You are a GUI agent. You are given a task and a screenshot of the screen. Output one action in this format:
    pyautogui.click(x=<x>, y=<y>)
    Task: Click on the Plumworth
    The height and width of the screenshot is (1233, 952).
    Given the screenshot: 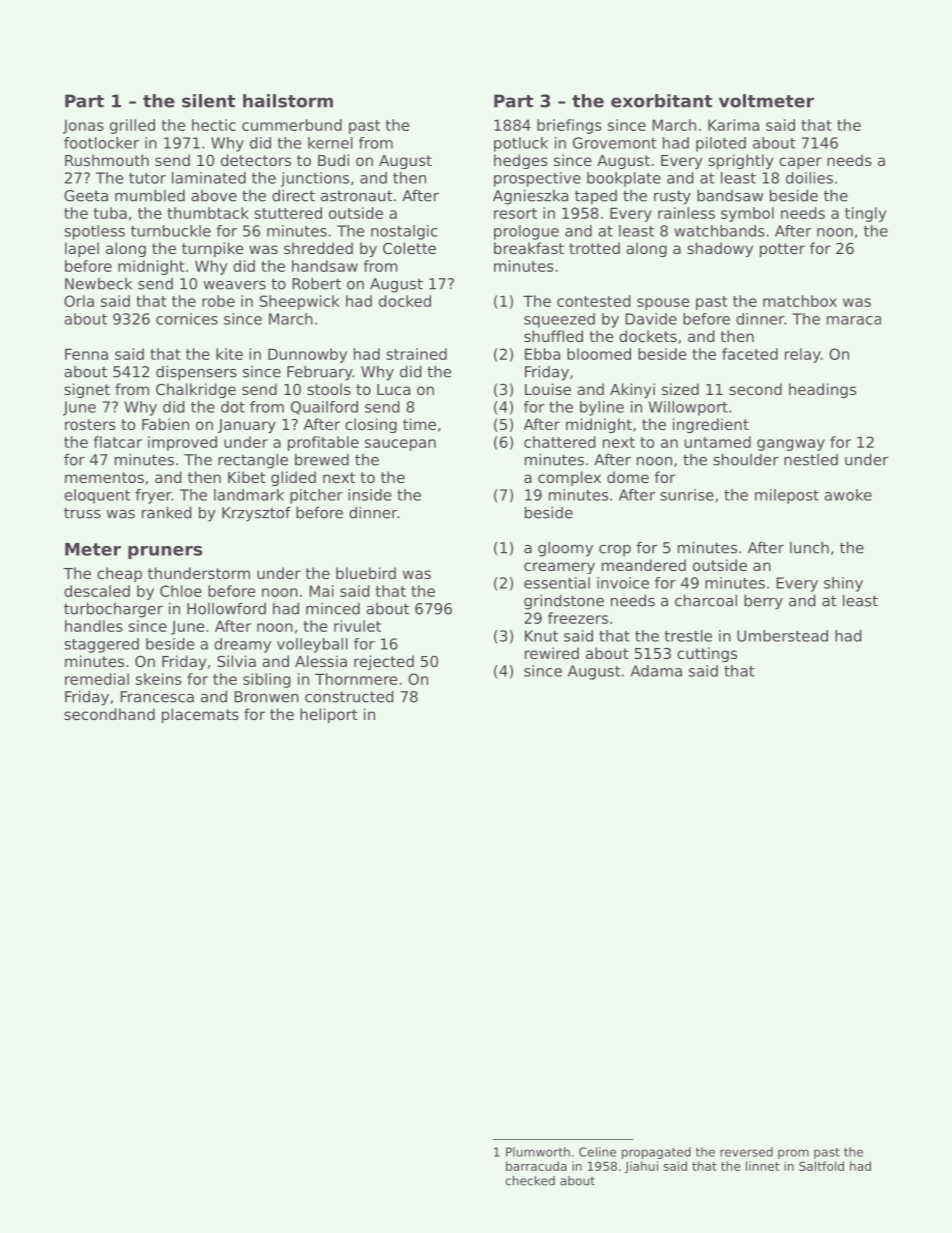 What is the action you would take?
    pyautogui.click(x=538, y=1152)
